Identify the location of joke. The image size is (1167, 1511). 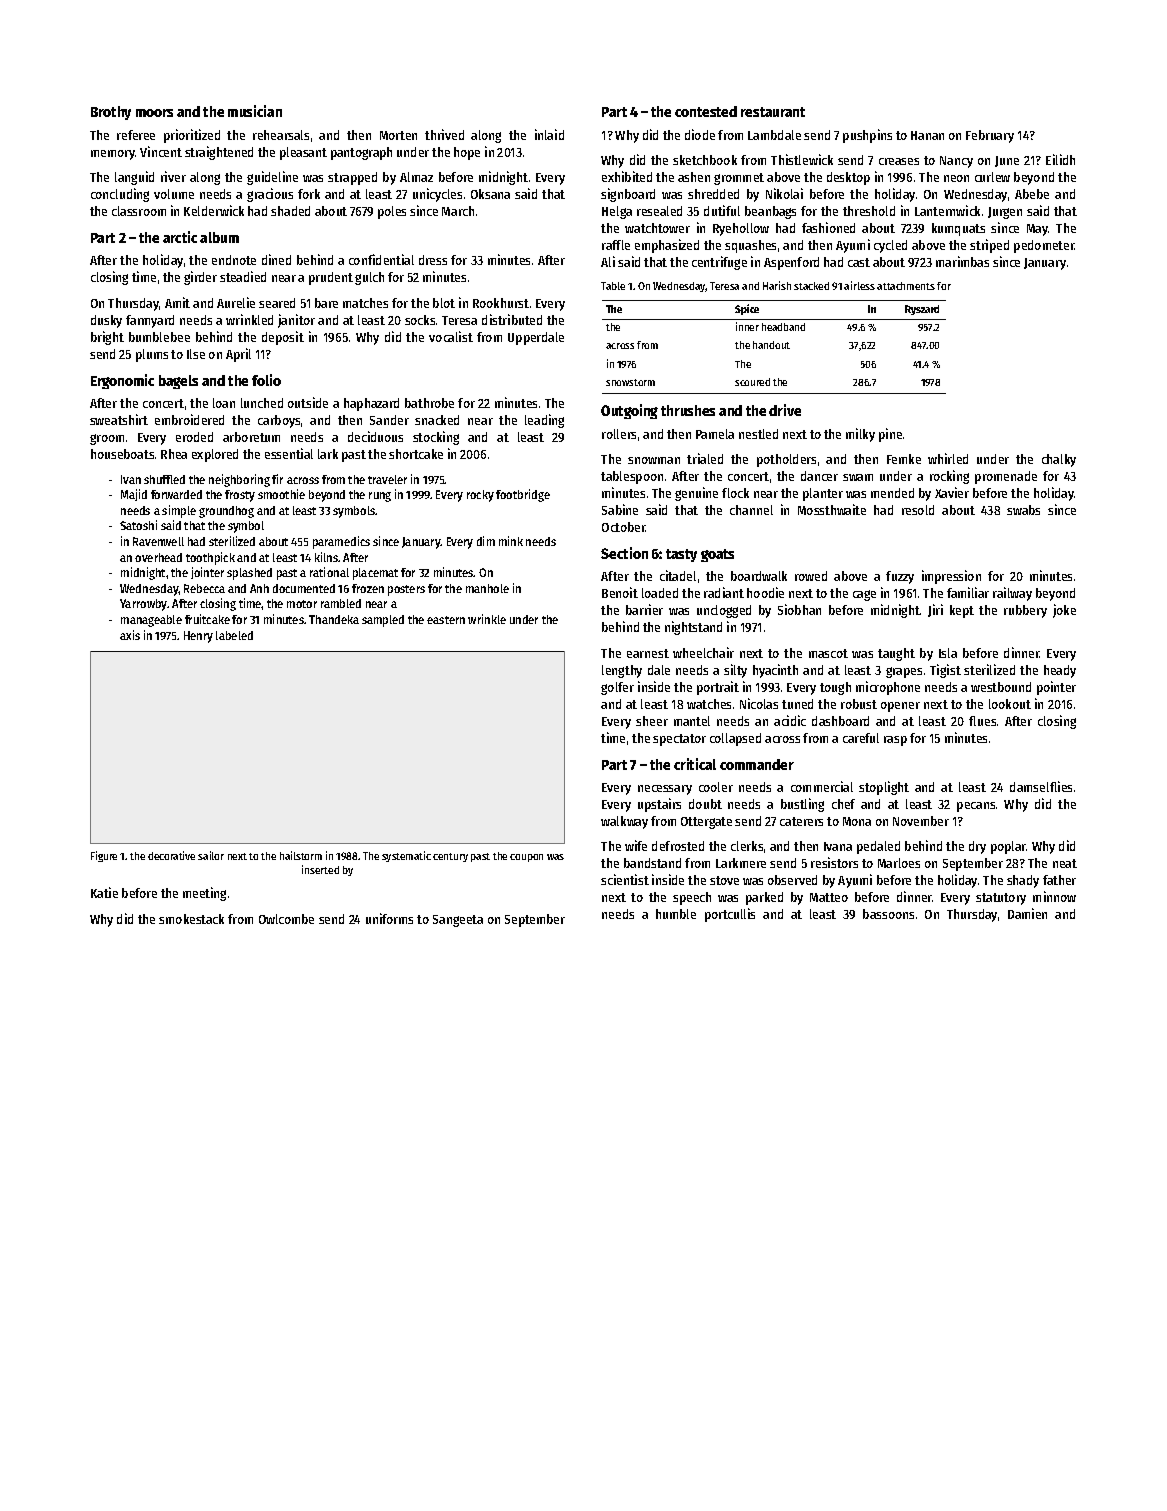
(1064, 611).
